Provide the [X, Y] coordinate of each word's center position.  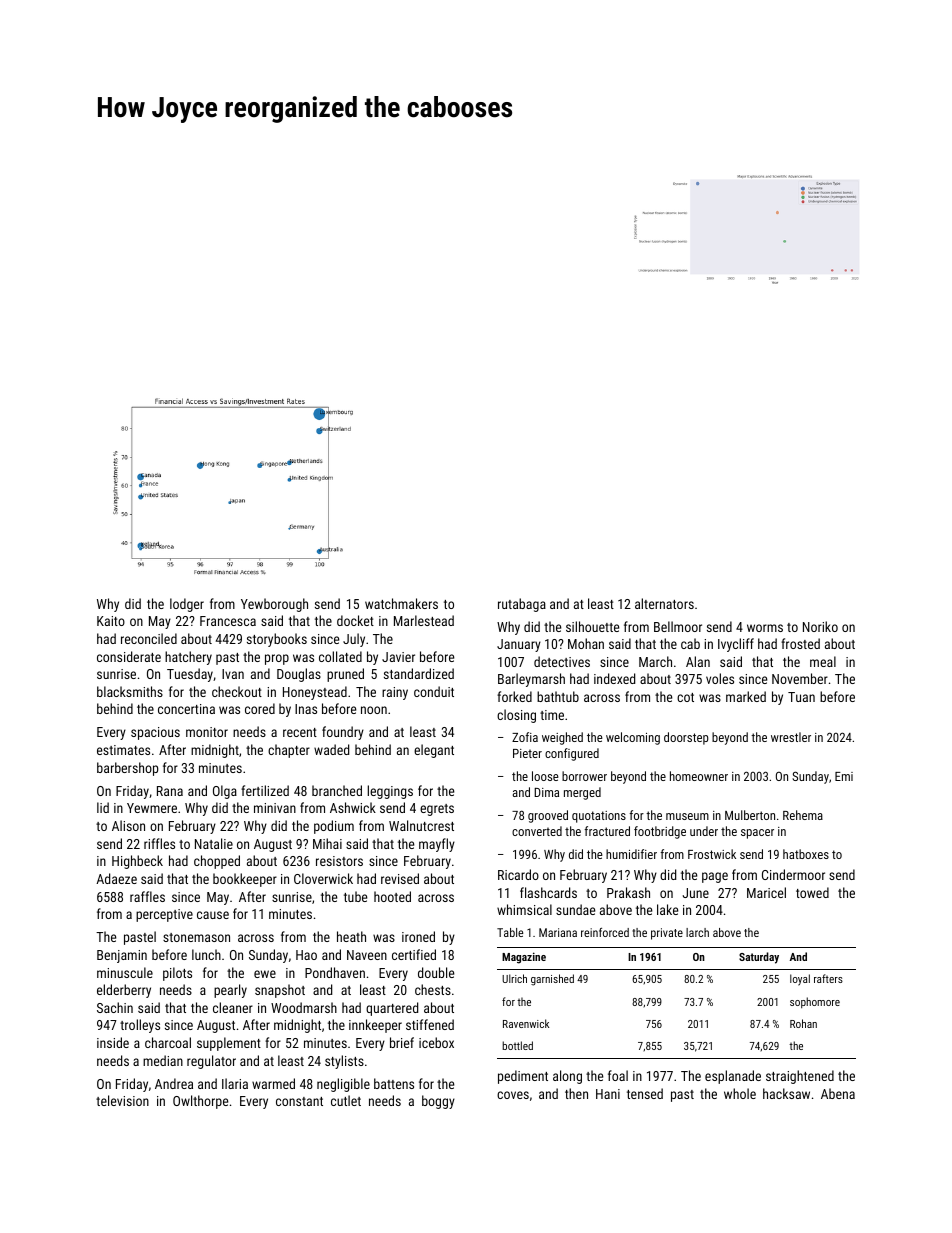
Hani [608, 1094]
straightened [800, 1077]
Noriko [820, 626]
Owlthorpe [200, 1102]
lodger [187, 605]
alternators [664, 603]
